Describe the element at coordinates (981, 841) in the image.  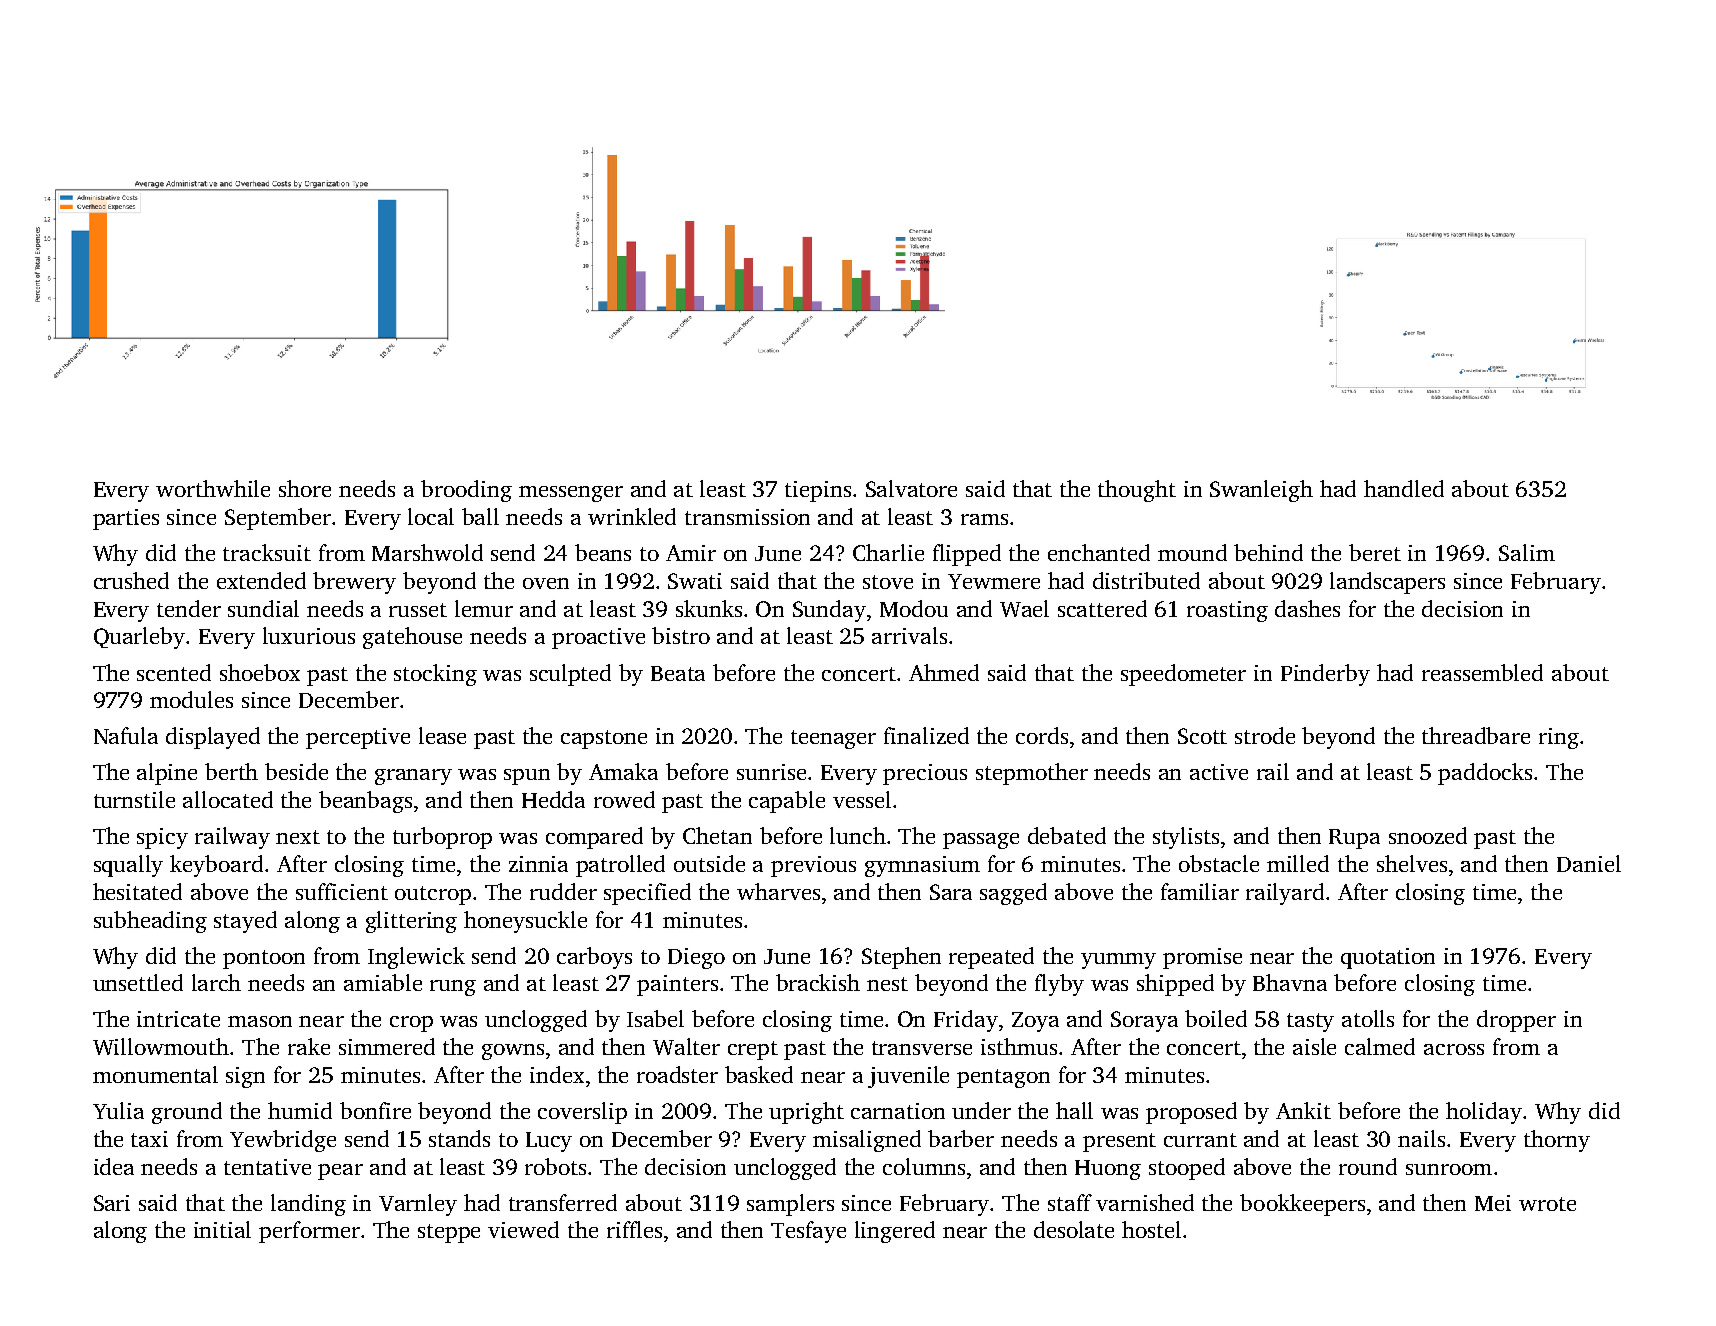
I see `passage` at that location.
